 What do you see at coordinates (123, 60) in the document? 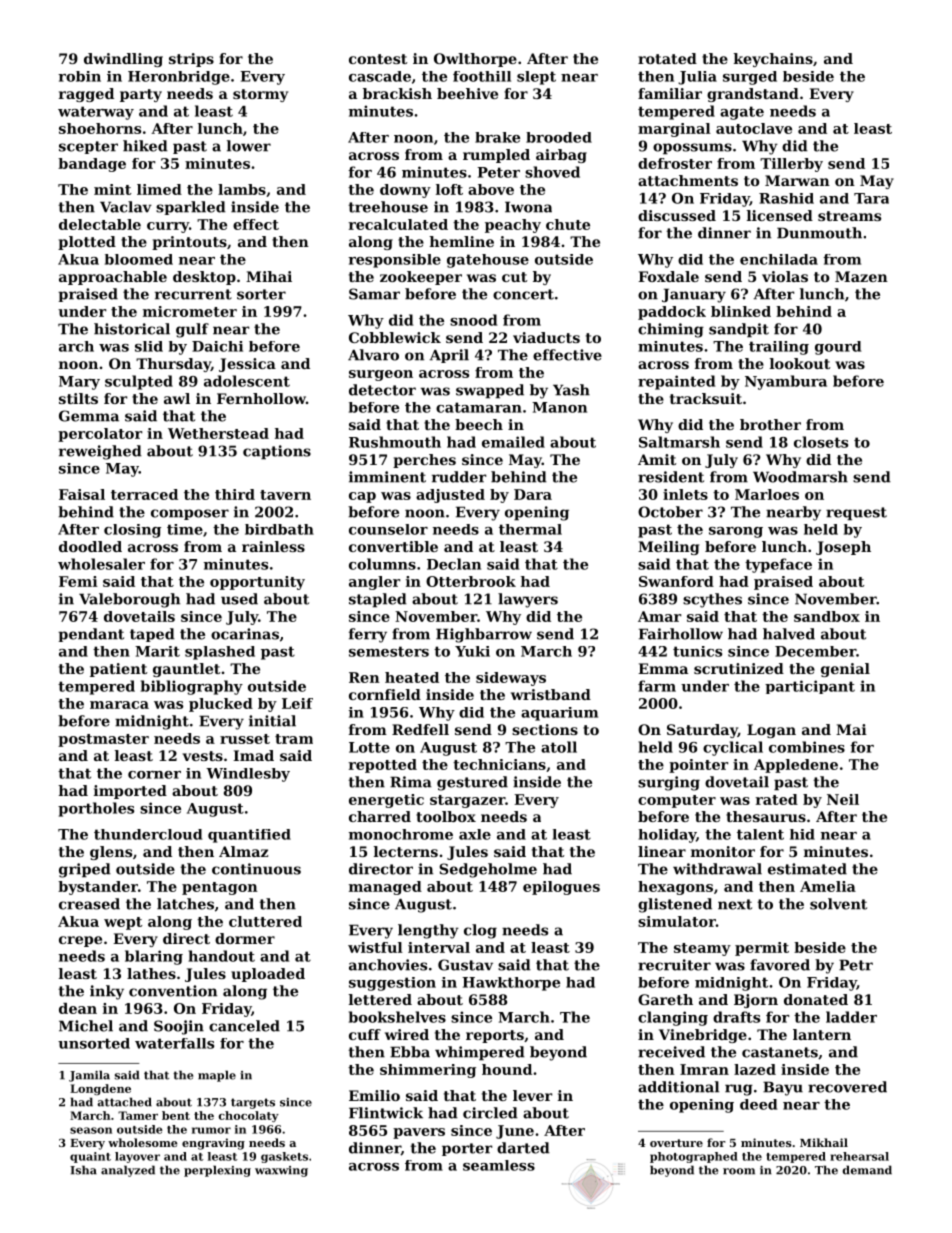
I see `dwindling` at bounding box center [123, 60].
